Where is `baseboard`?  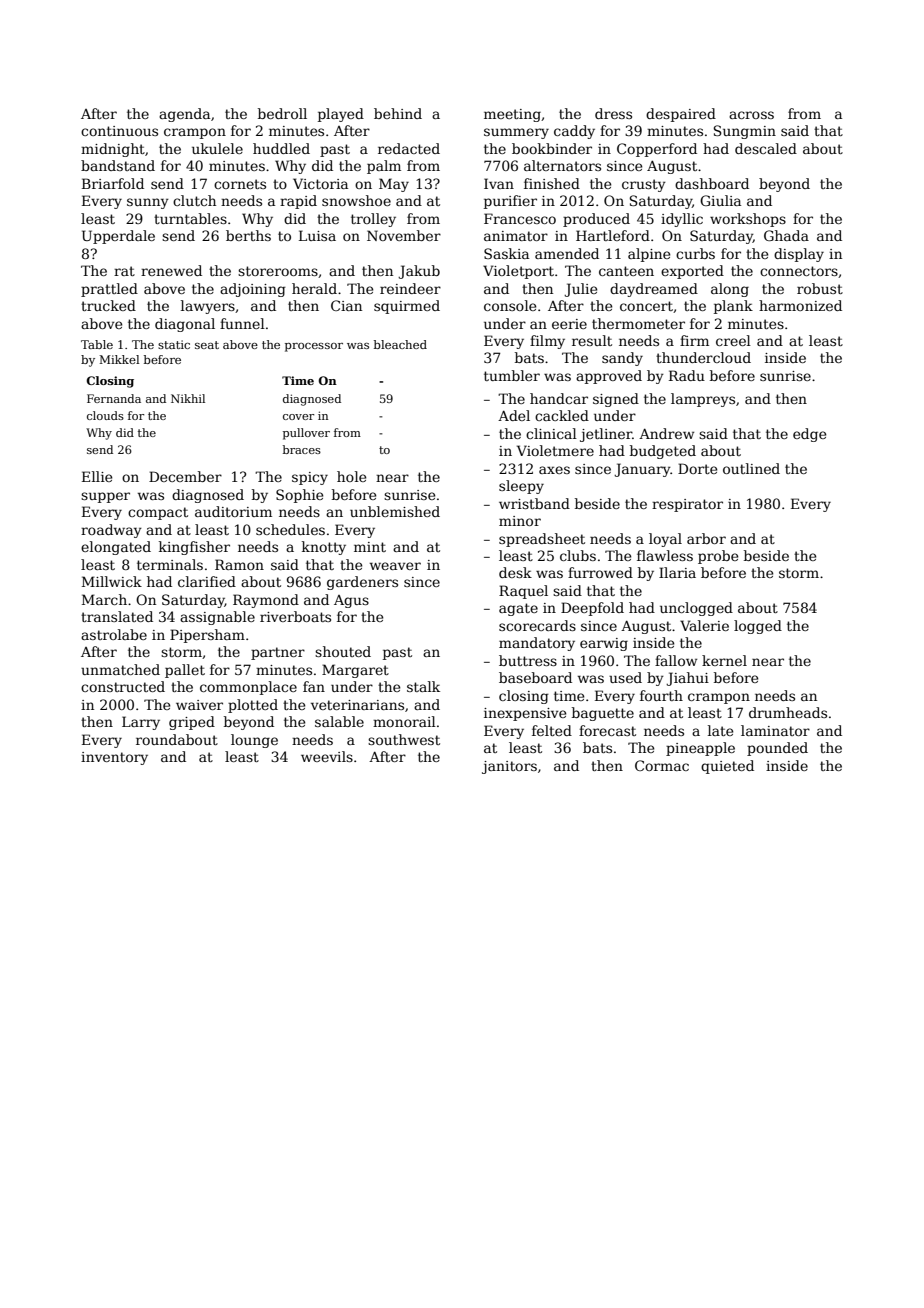 baseboard is located at coordinates (535, 677).
